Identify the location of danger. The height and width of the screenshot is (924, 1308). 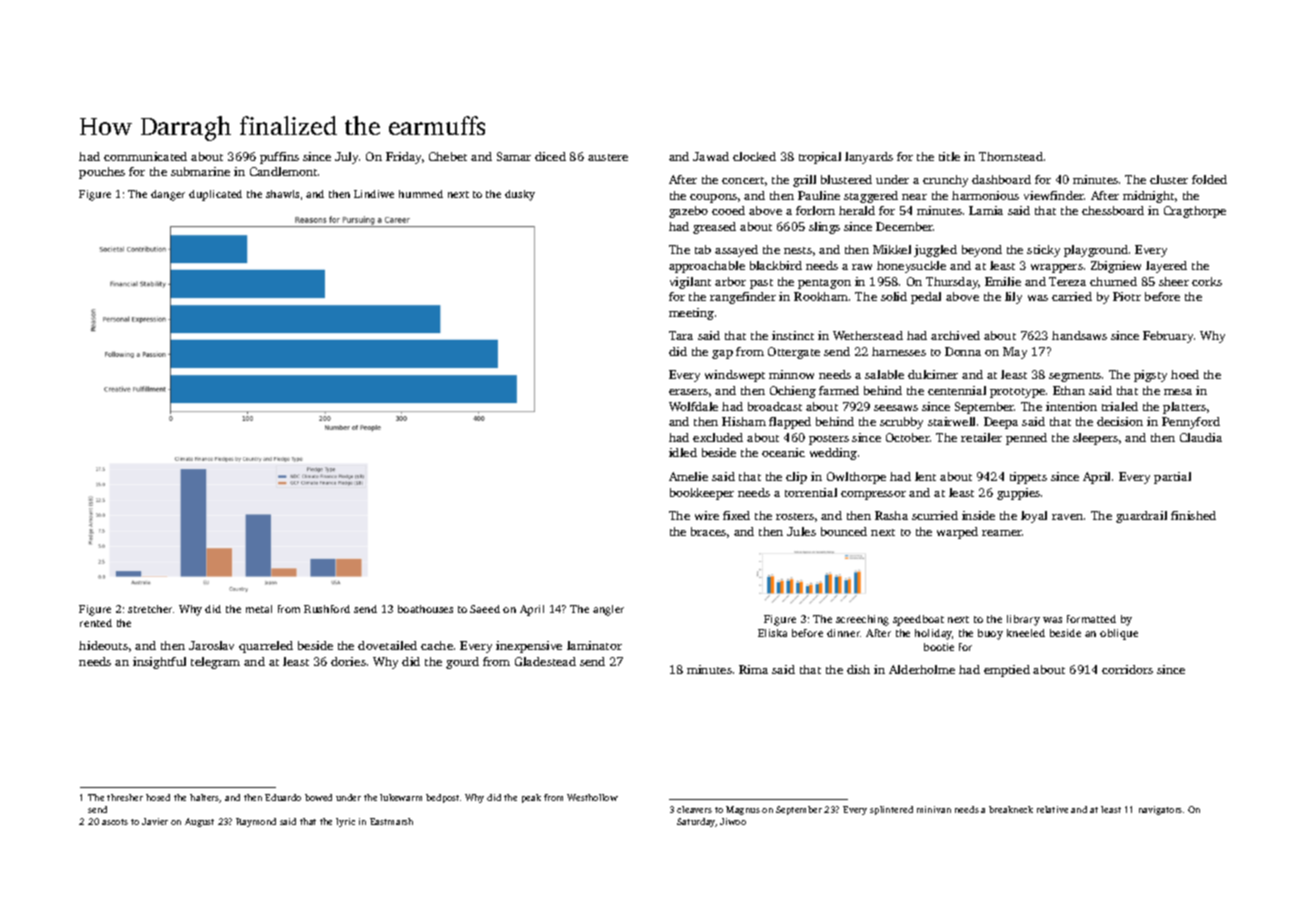
(168, 195).
